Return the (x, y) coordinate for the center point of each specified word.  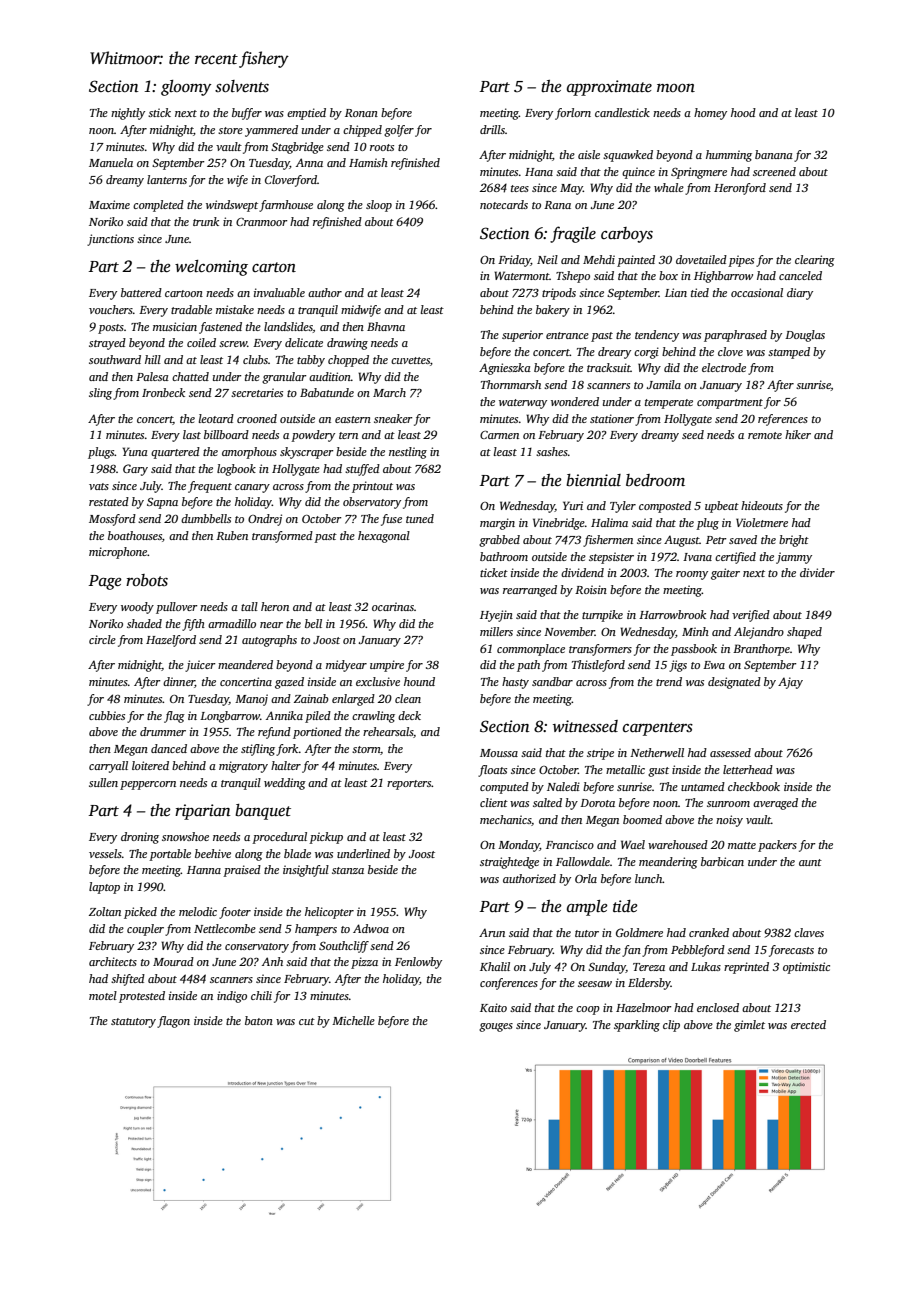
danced (169, 748)
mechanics (505, 819)
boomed (642, 819)
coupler (145, 930)
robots (147, 580)
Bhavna (386, 326)
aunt (810, 862)
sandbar (552, 681)
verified (751, 616)
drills (492, 129)
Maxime (109, 204)
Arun (492, 932)
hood (743, 112)
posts (111, 329)
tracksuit (609, 367)
